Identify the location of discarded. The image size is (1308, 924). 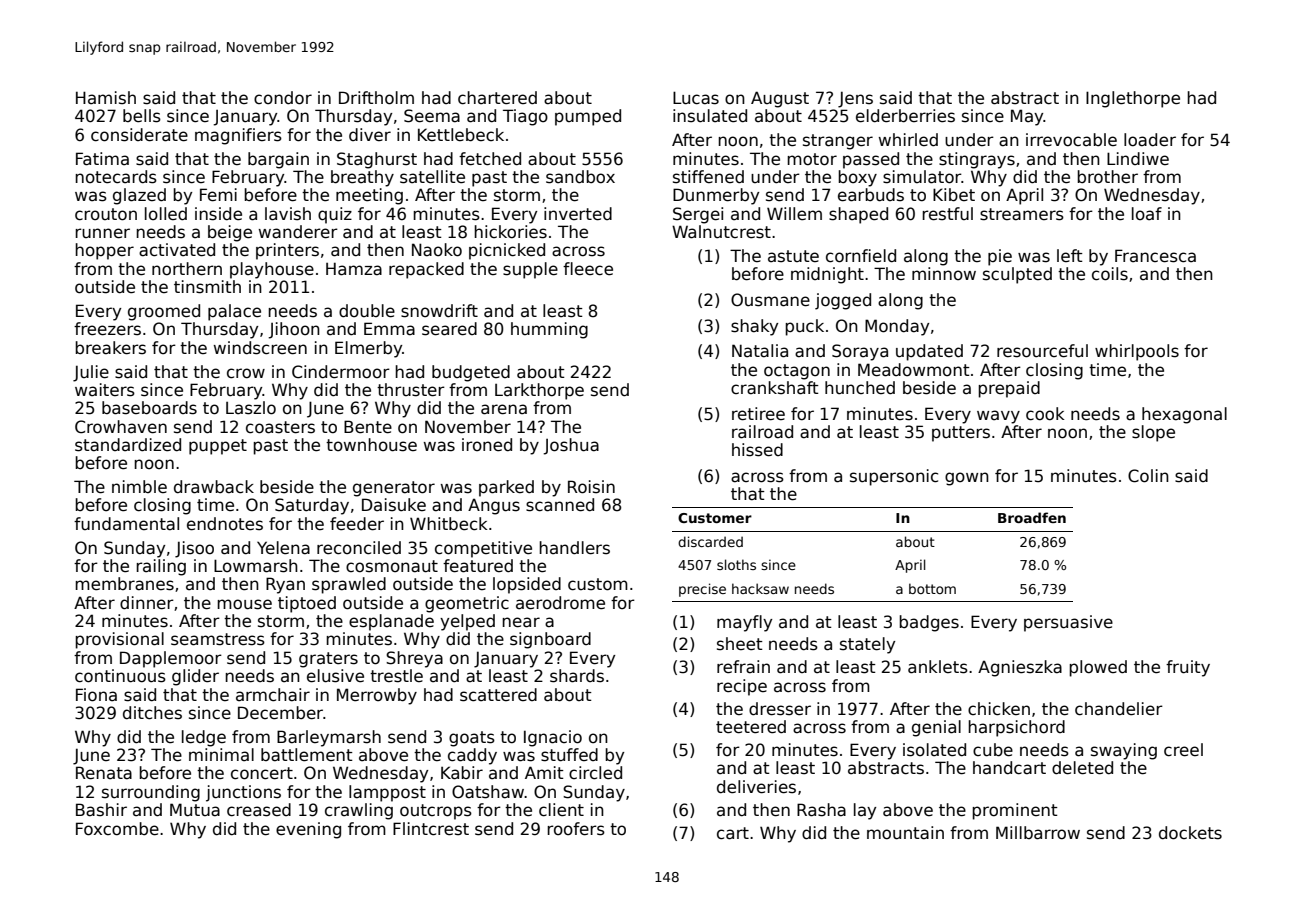
(710, 541).
